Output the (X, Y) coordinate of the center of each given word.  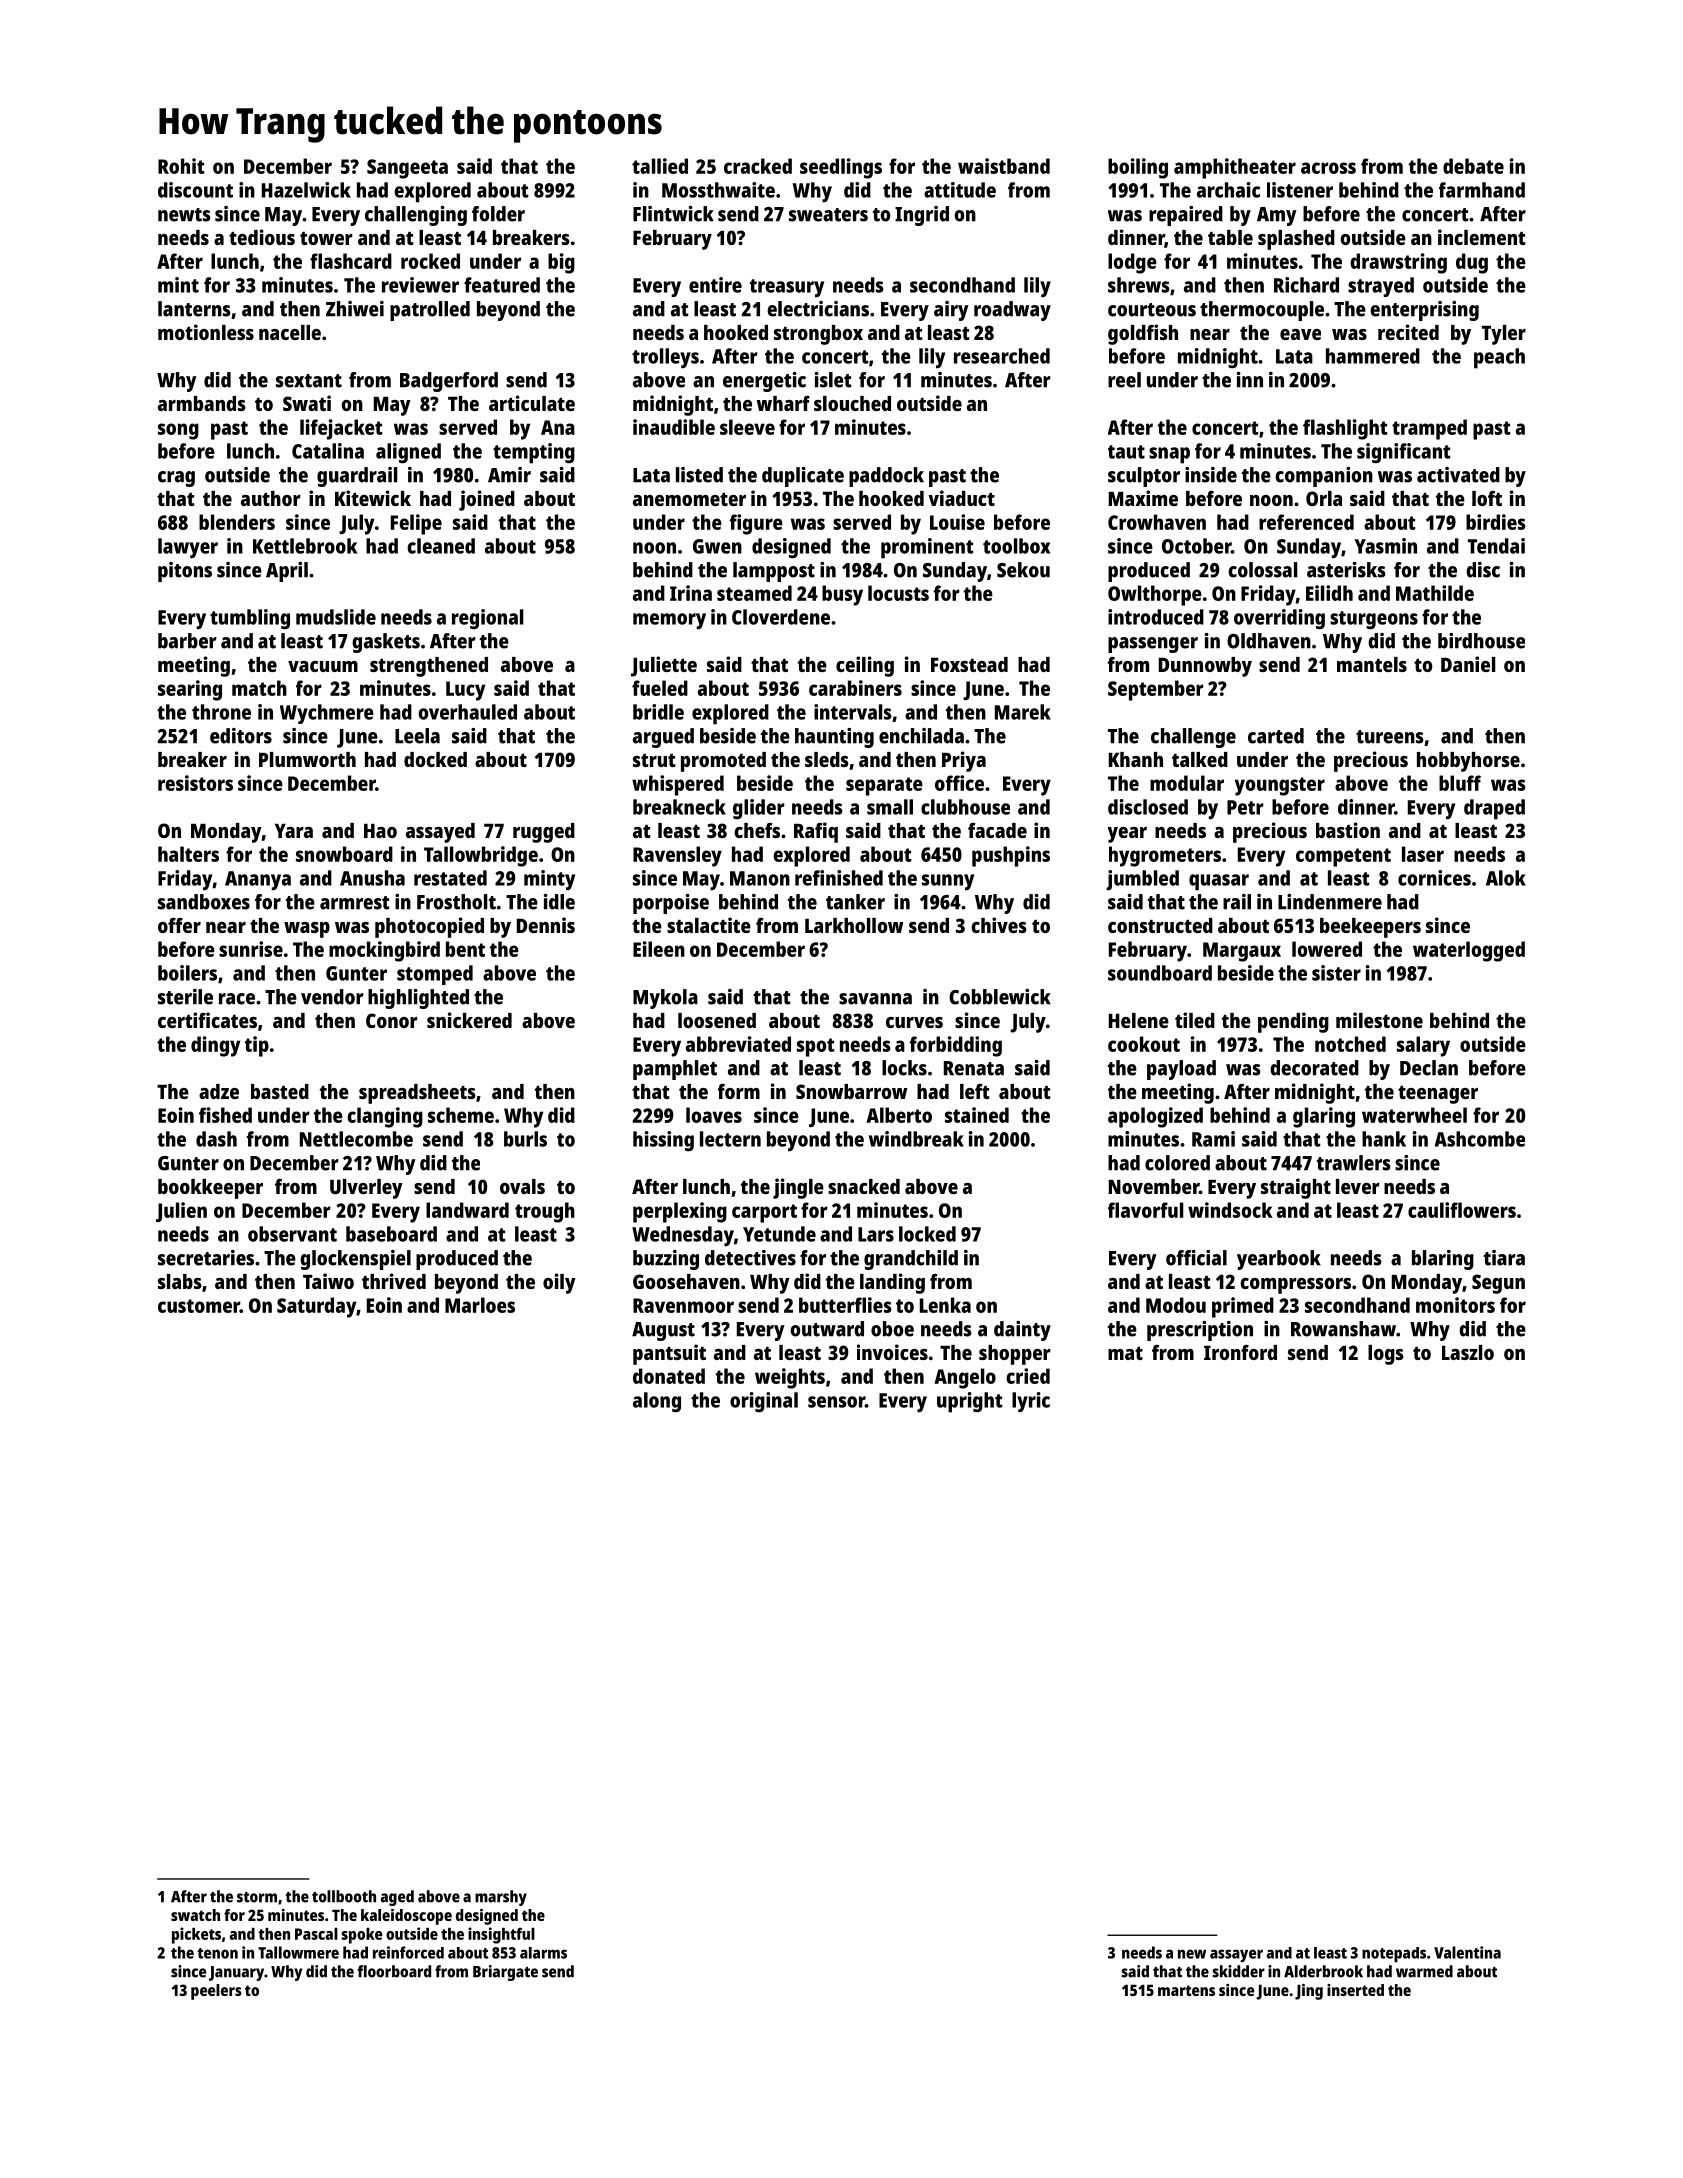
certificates (207, 1020)
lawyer (188, 548)
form (739, 1091)
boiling (1138, 168)
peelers (216, 1992)
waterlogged (1469, 951)
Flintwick (673, 214)
